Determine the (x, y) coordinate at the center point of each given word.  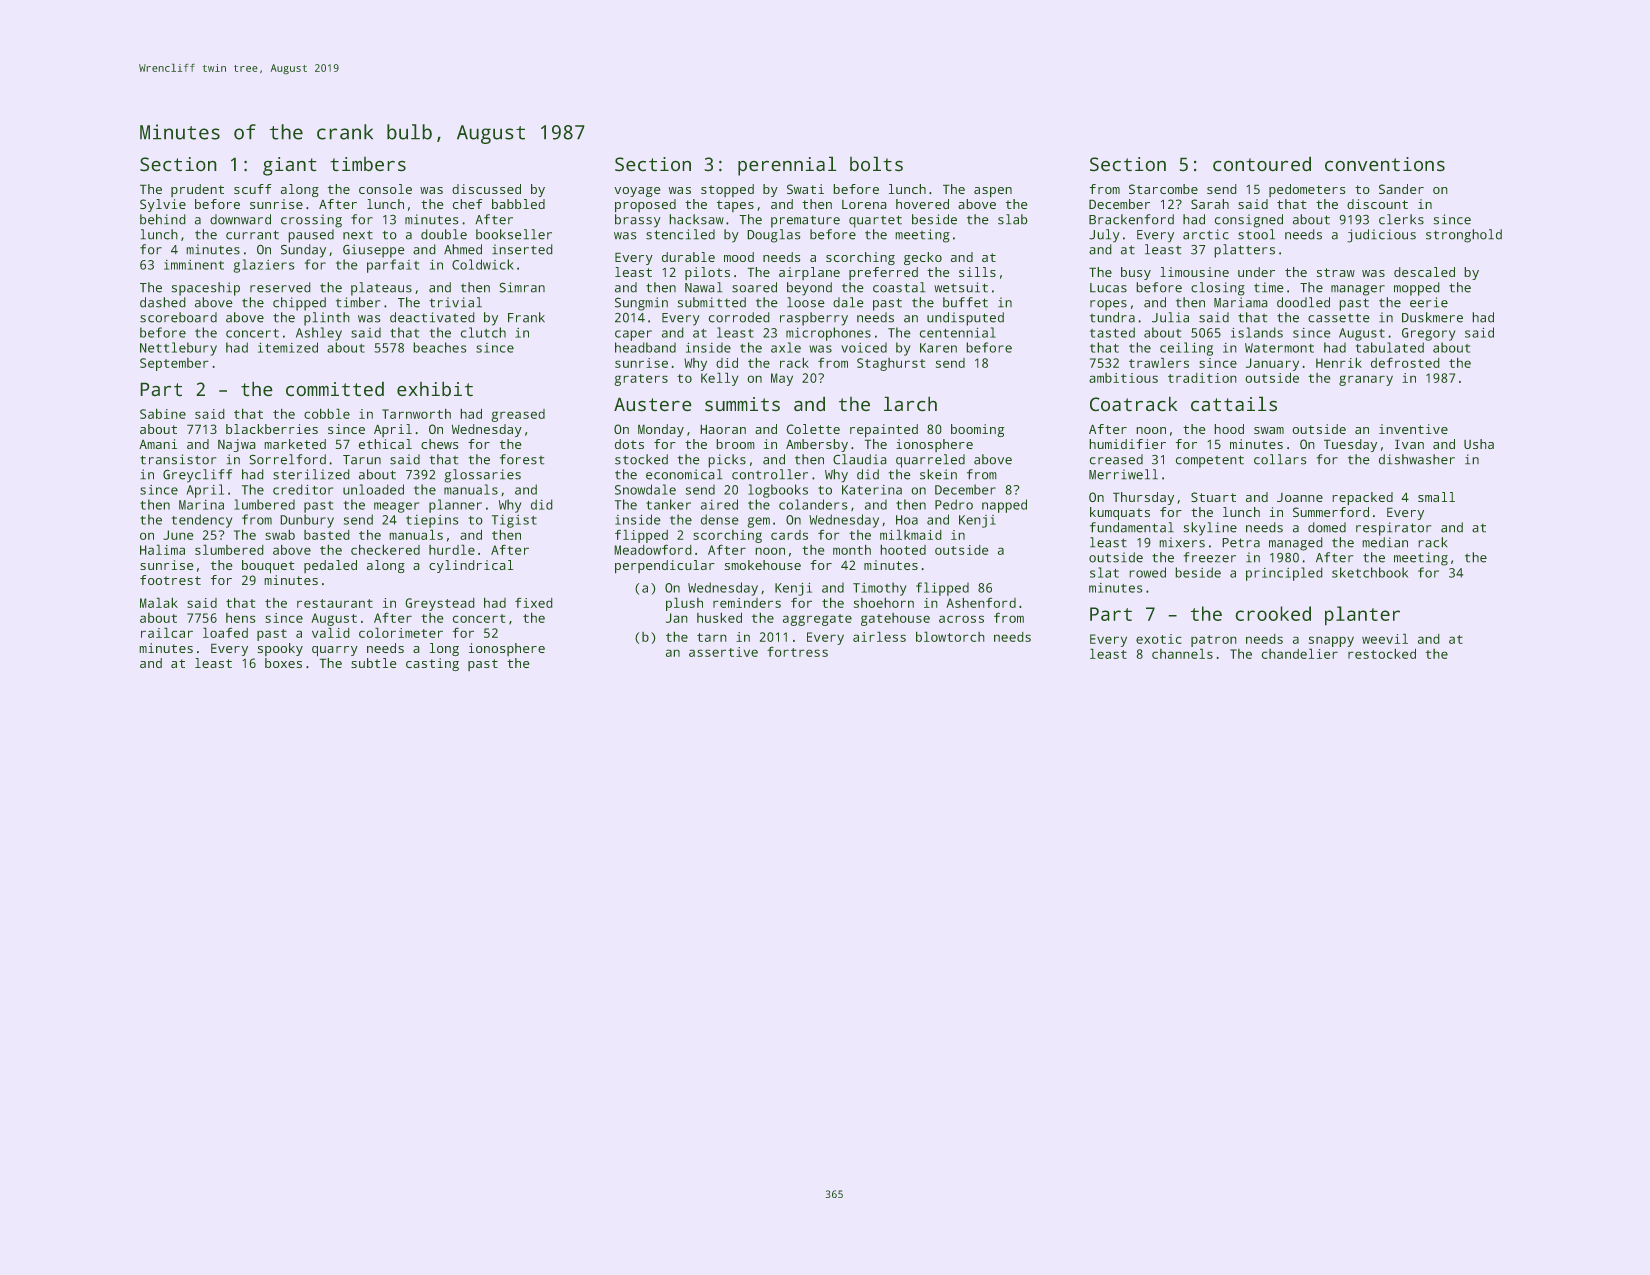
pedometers (1307, 190)
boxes (283, 663)
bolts (876, 164)
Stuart (1213, 497)
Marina (201, 505)
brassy (638, 221)
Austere (653, 404)
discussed (486, 189)
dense (720, 519)
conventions (1385, 164)
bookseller (514, 234)
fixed (534, 602)
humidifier (1127, 444)
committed (335, 389)
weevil (1385, 638)
